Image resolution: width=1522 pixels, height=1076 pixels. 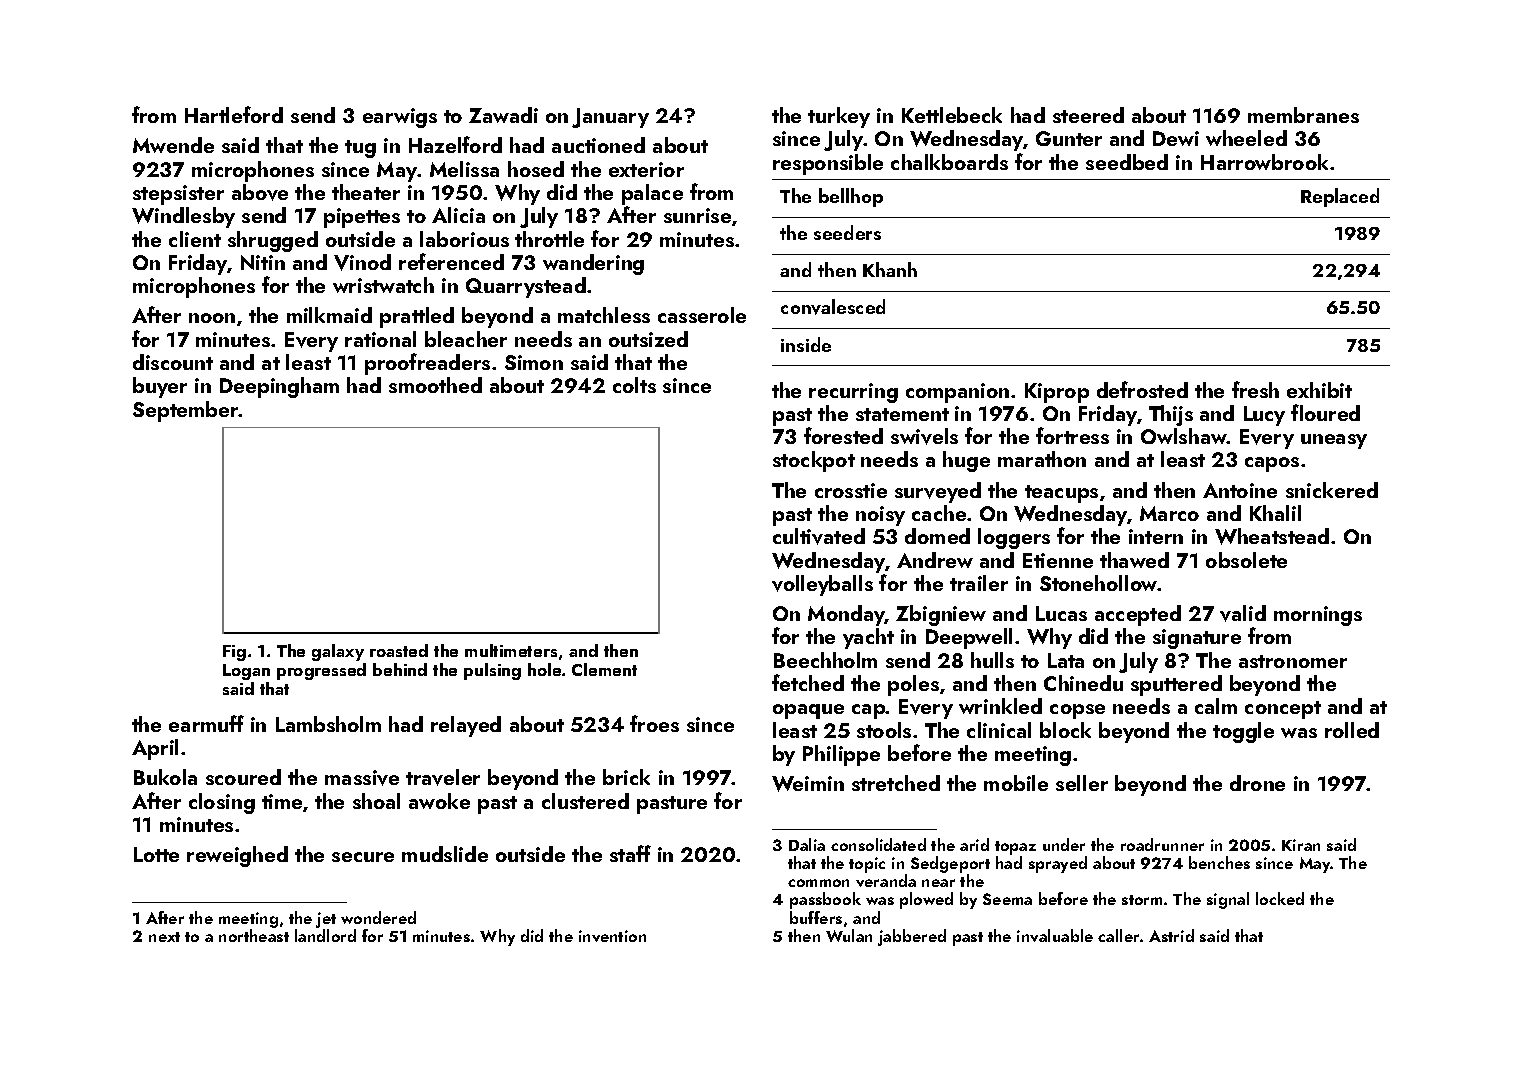 I want to click on Mwende, so click(x=173, y=145).
